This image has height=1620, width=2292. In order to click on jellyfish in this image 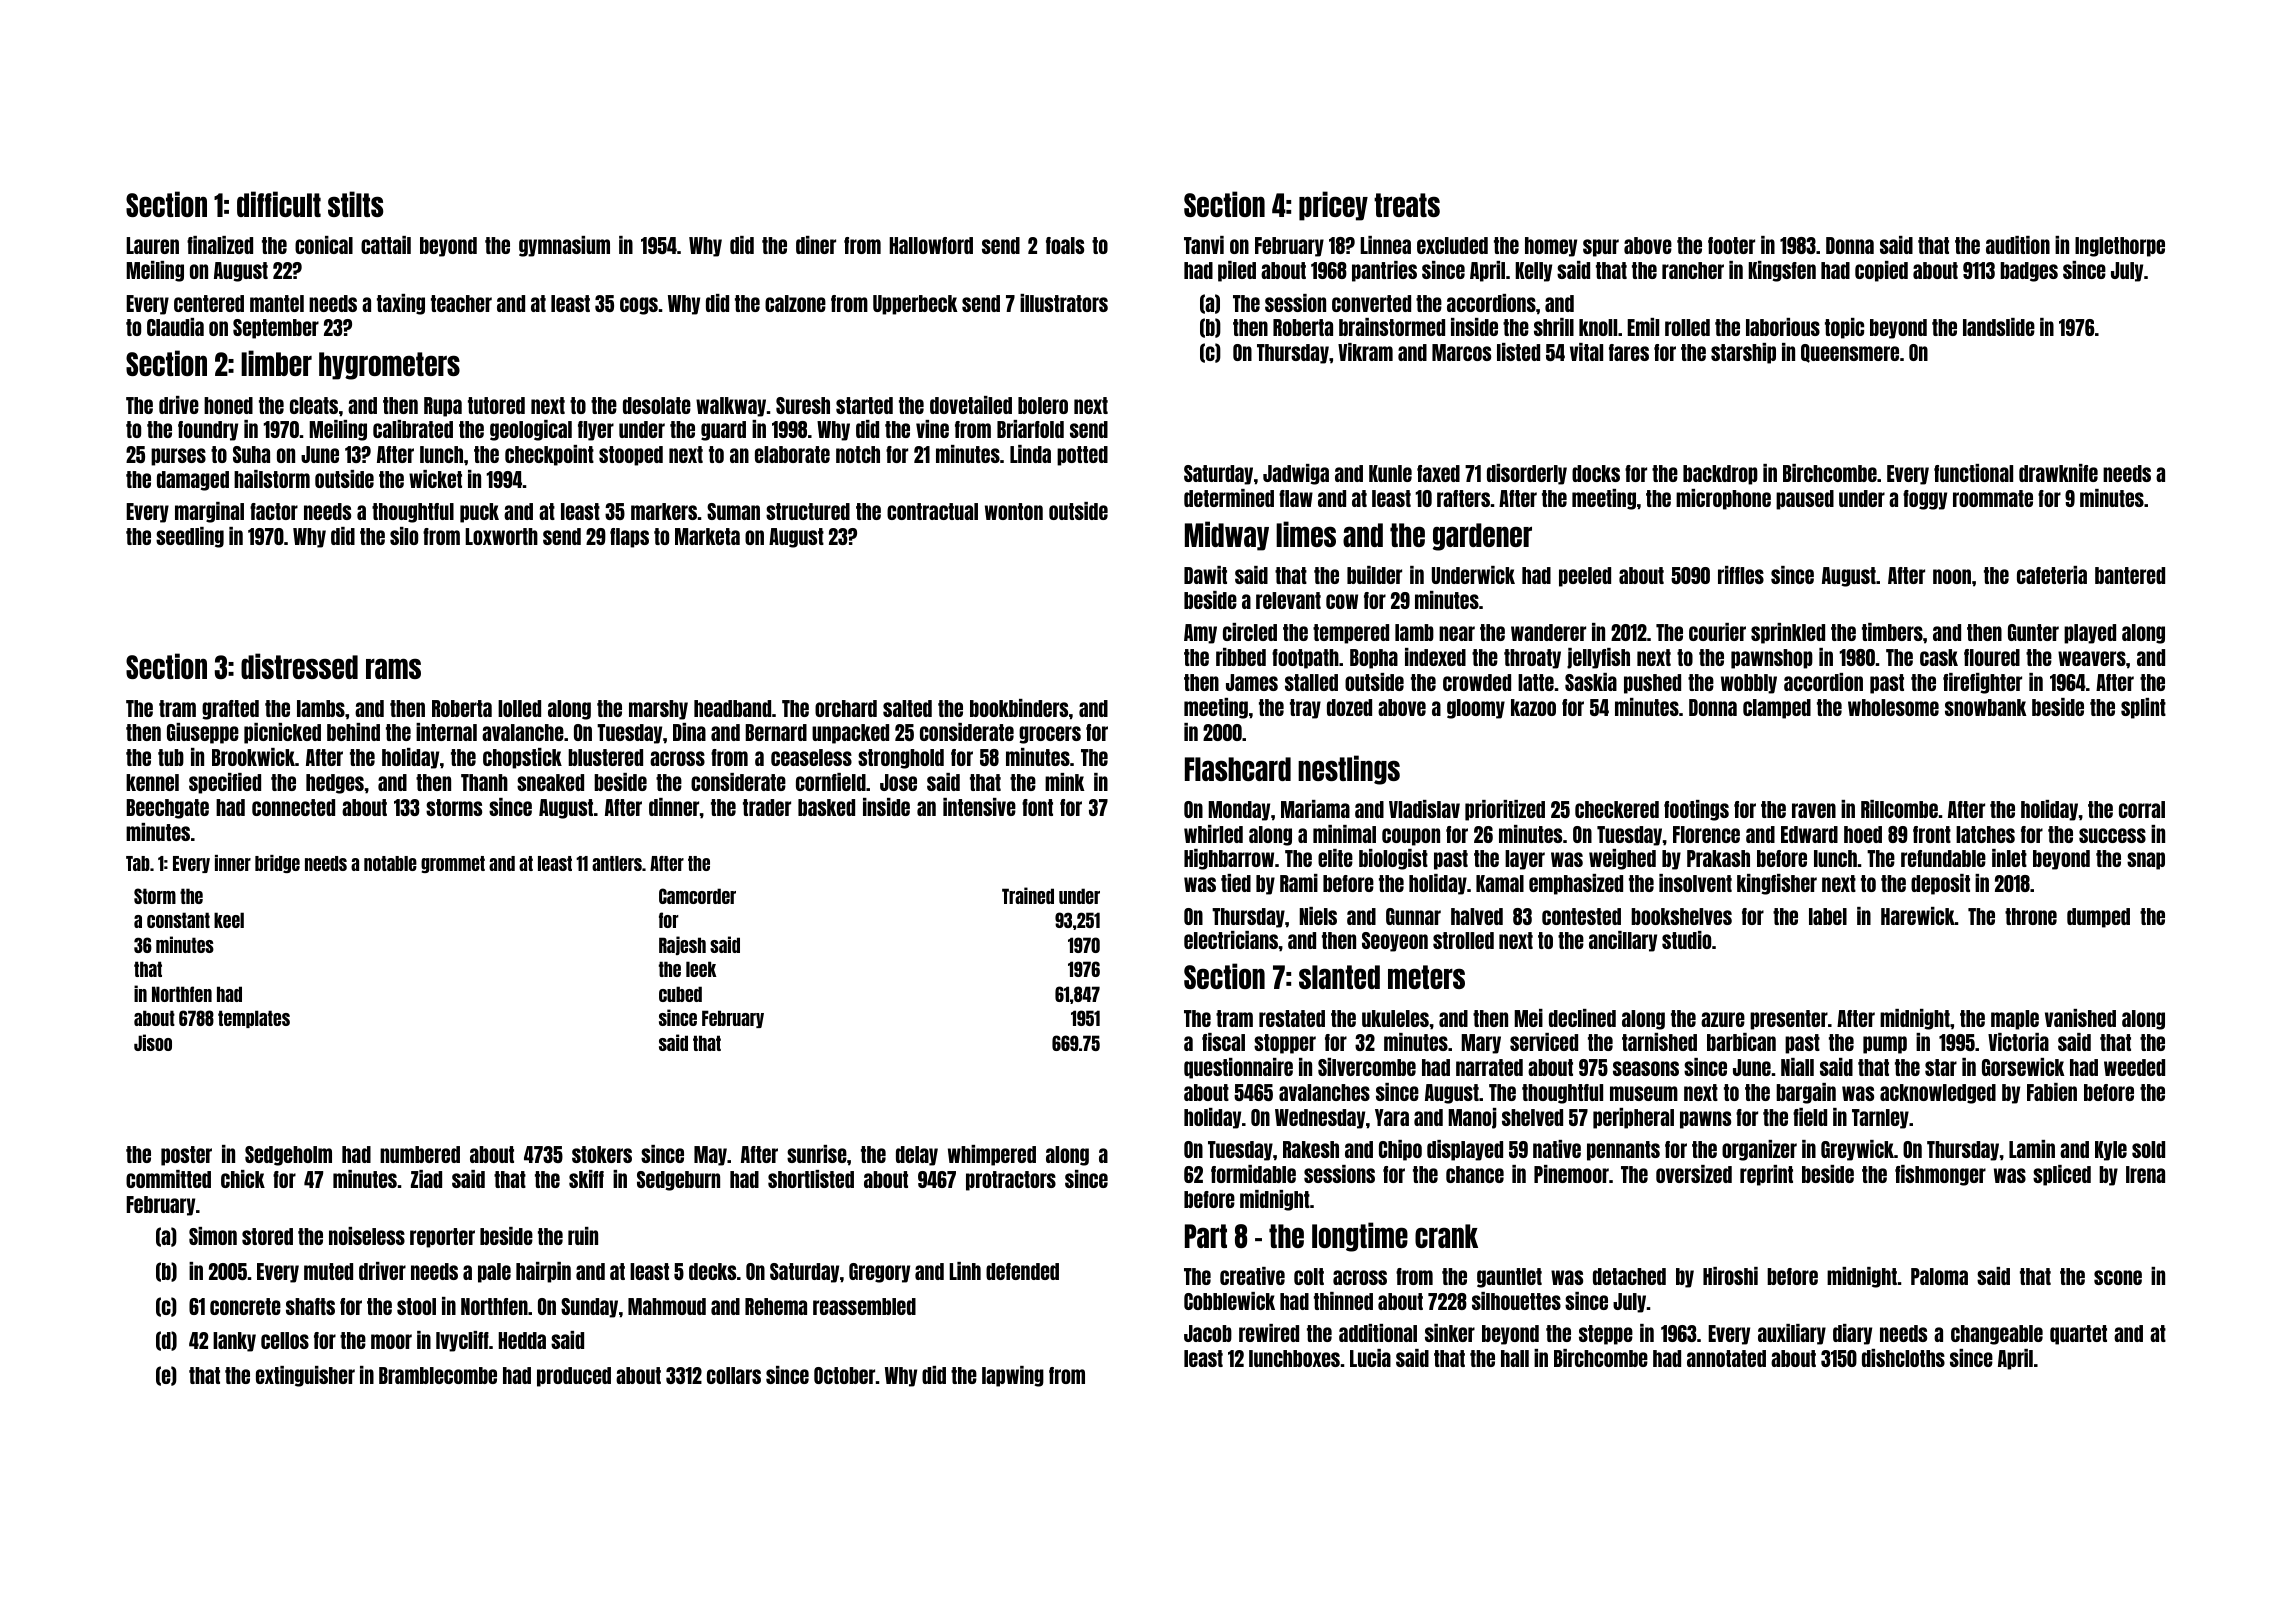, I will do `click(1598, 658)`.
